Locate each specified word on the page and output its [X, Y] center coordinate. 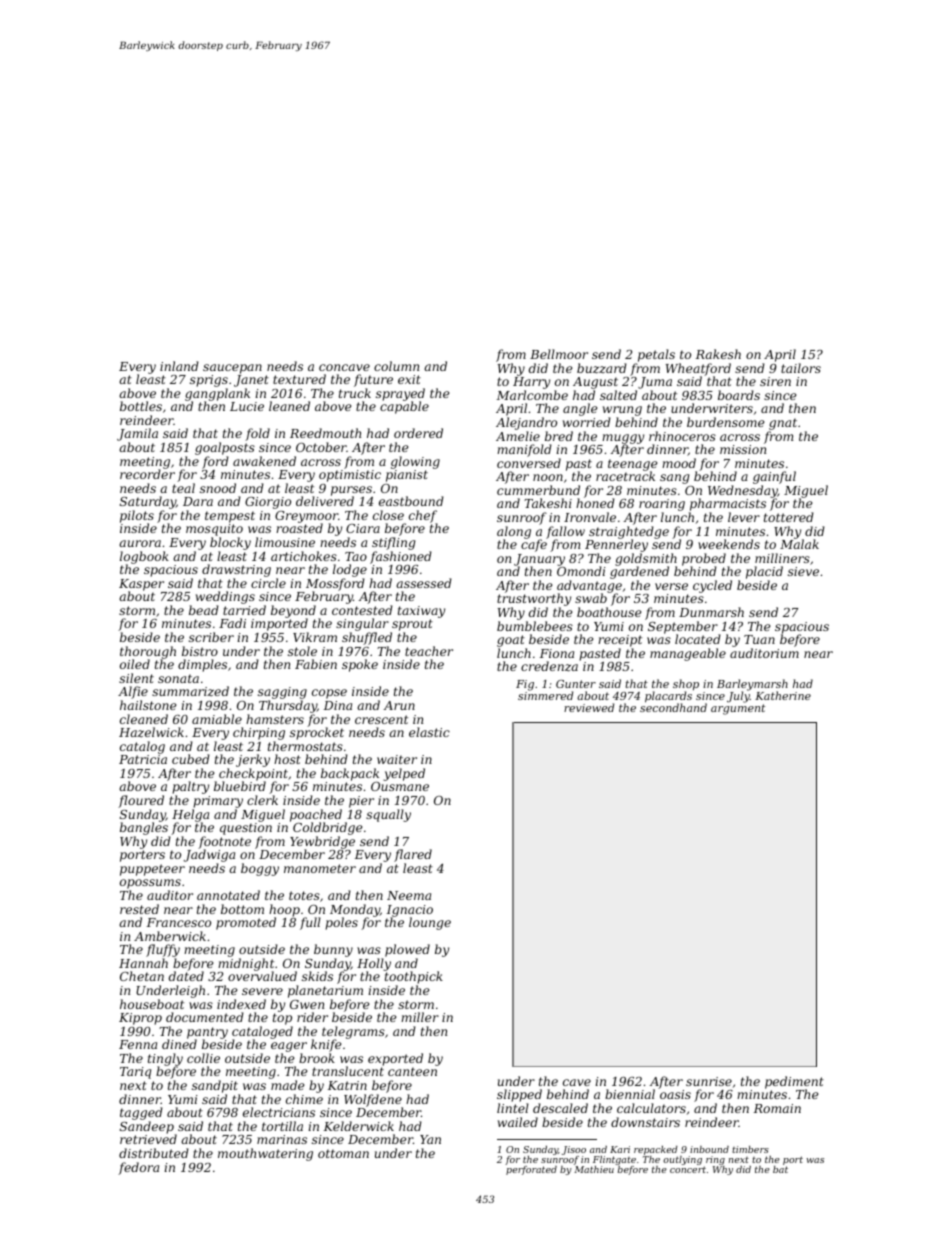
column [396, 366]
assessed [424, 583]
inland [179, 366]
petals [656, 355]
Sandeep [148, 1128]
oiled [135, 664]
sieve [803, 571]
